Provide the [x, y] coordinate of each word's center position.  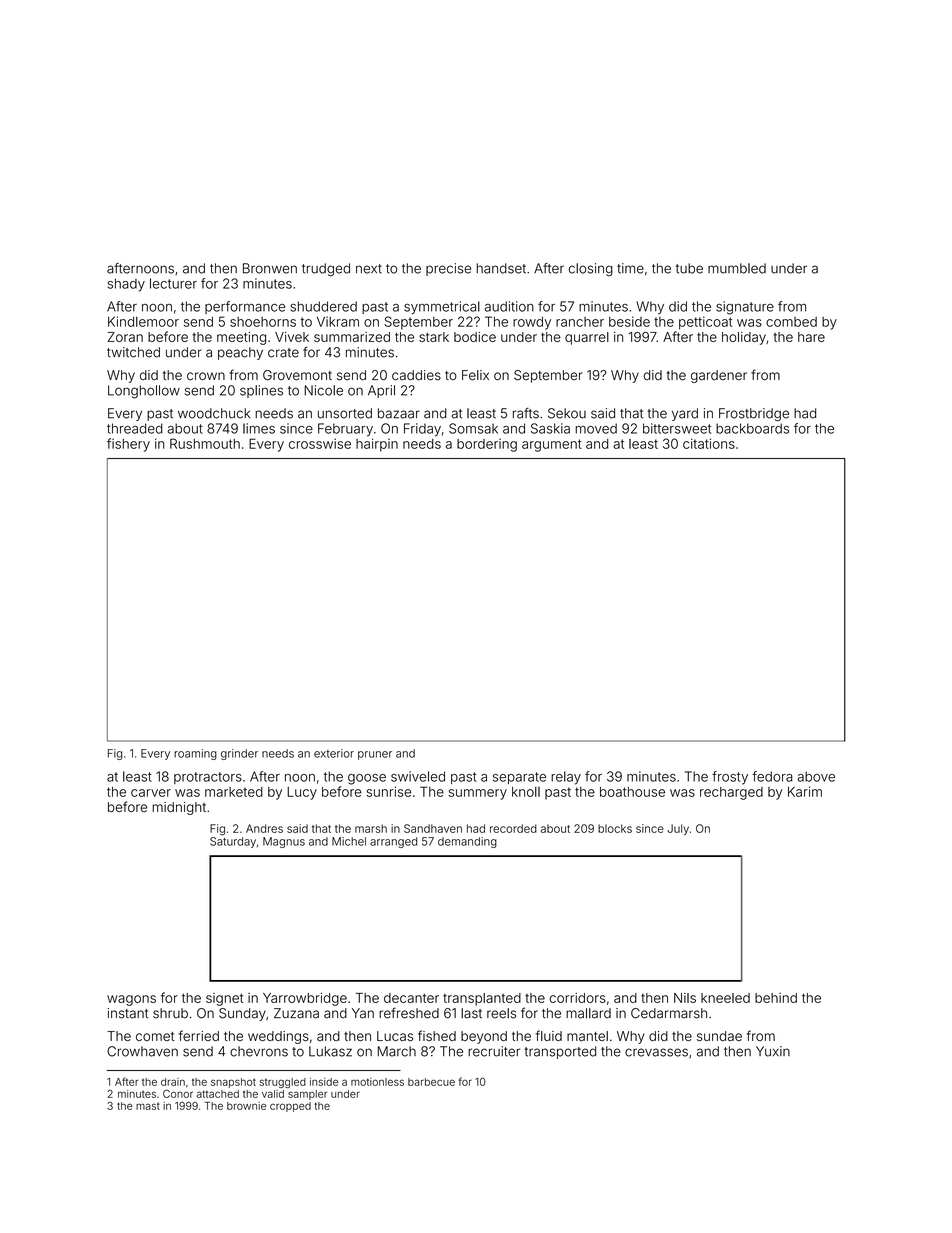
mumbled [737, 268]
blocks [615, 828]
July [678, 829]
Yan [363, 1013]
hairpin [377, 445]
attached [218, 1094]
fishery [128, 445]
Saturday [233, 842]
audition [509, 306]
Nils [685, 998]
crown [206, 376]
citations [709, 443]
